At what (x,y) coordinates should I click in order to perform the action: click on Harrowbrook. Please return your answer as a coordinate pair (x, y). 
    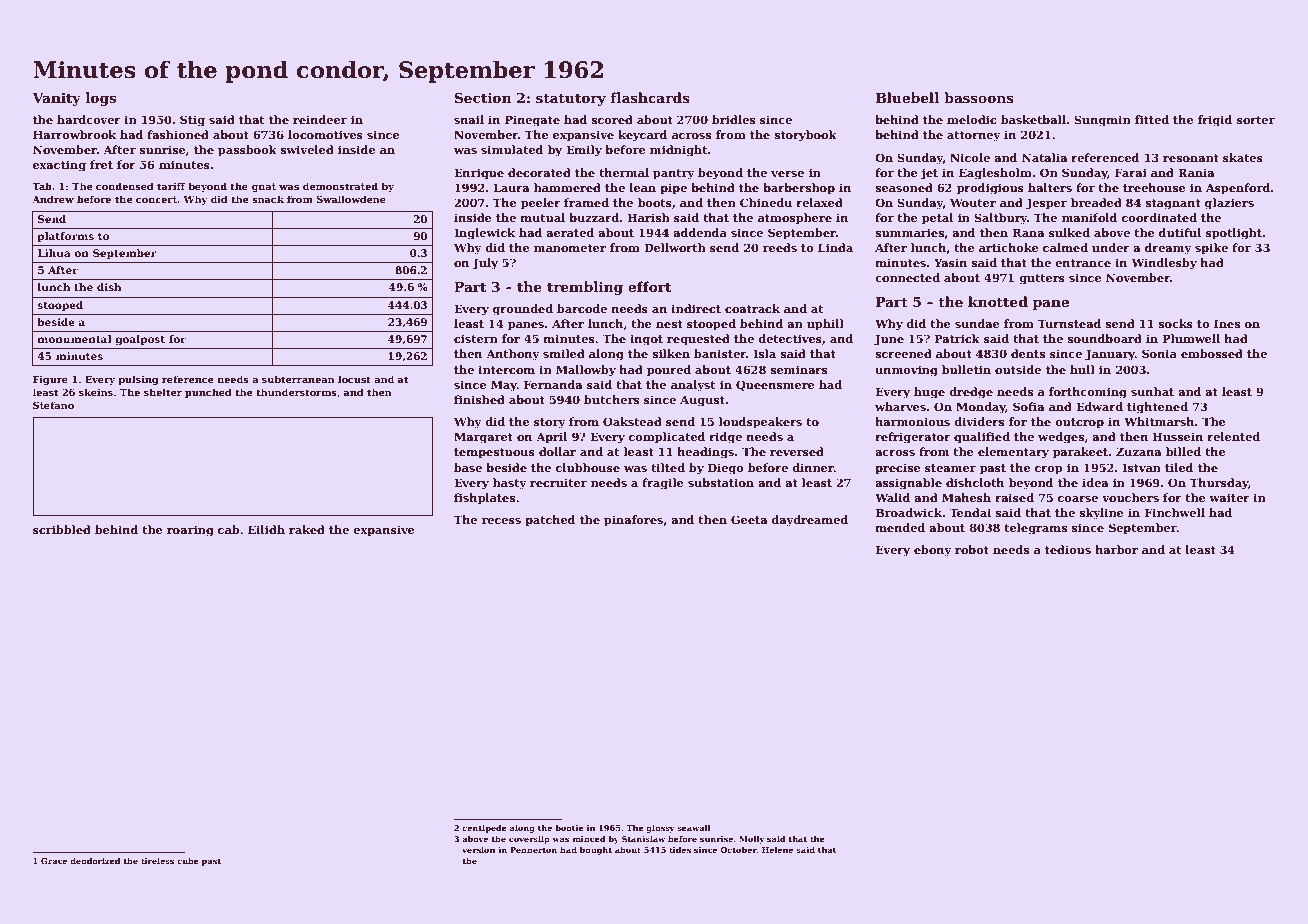
    Looking at the image, I should click on (74, 134).
